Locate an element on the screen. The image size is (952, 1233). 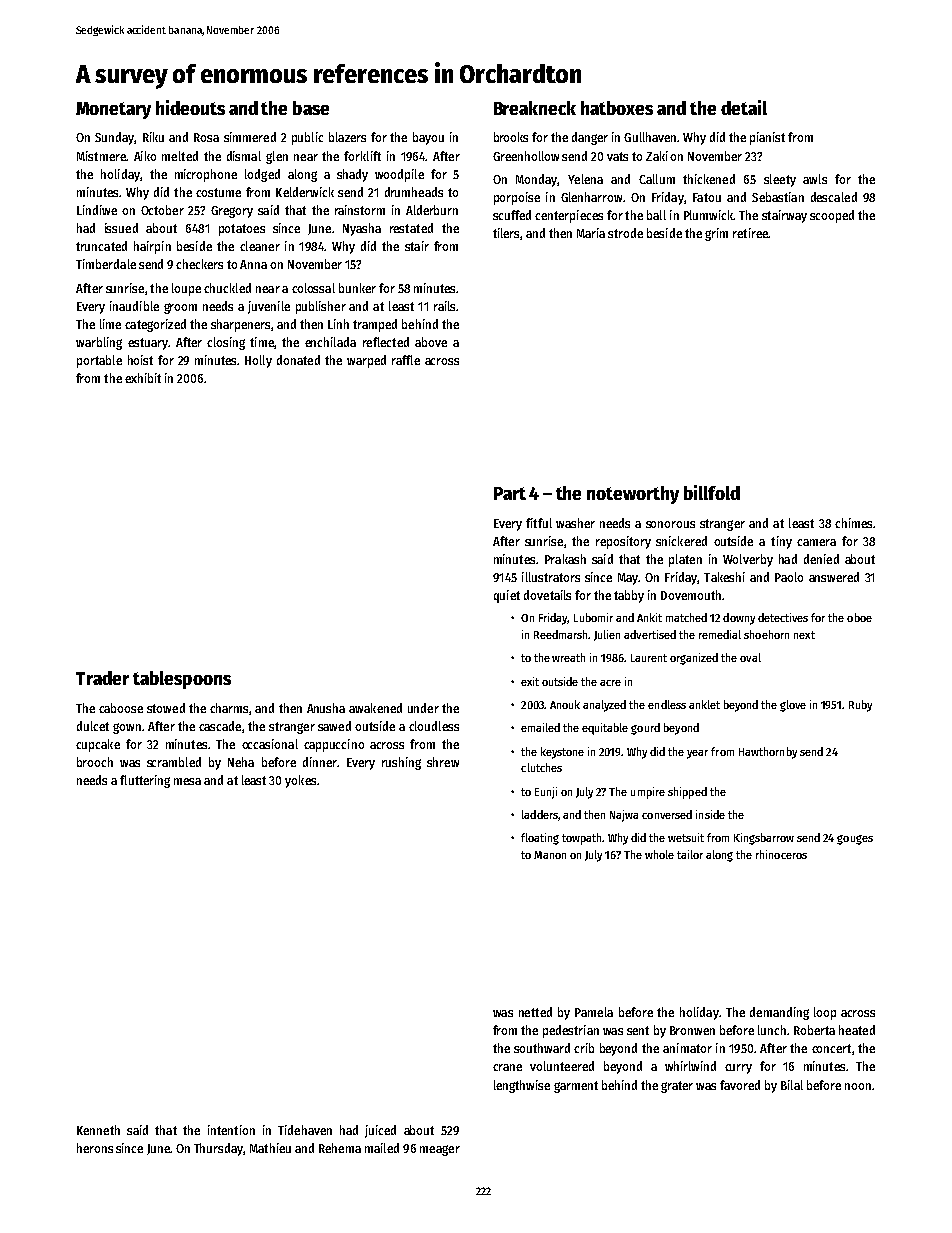
demanding is located at coordinates (779, 1013).
